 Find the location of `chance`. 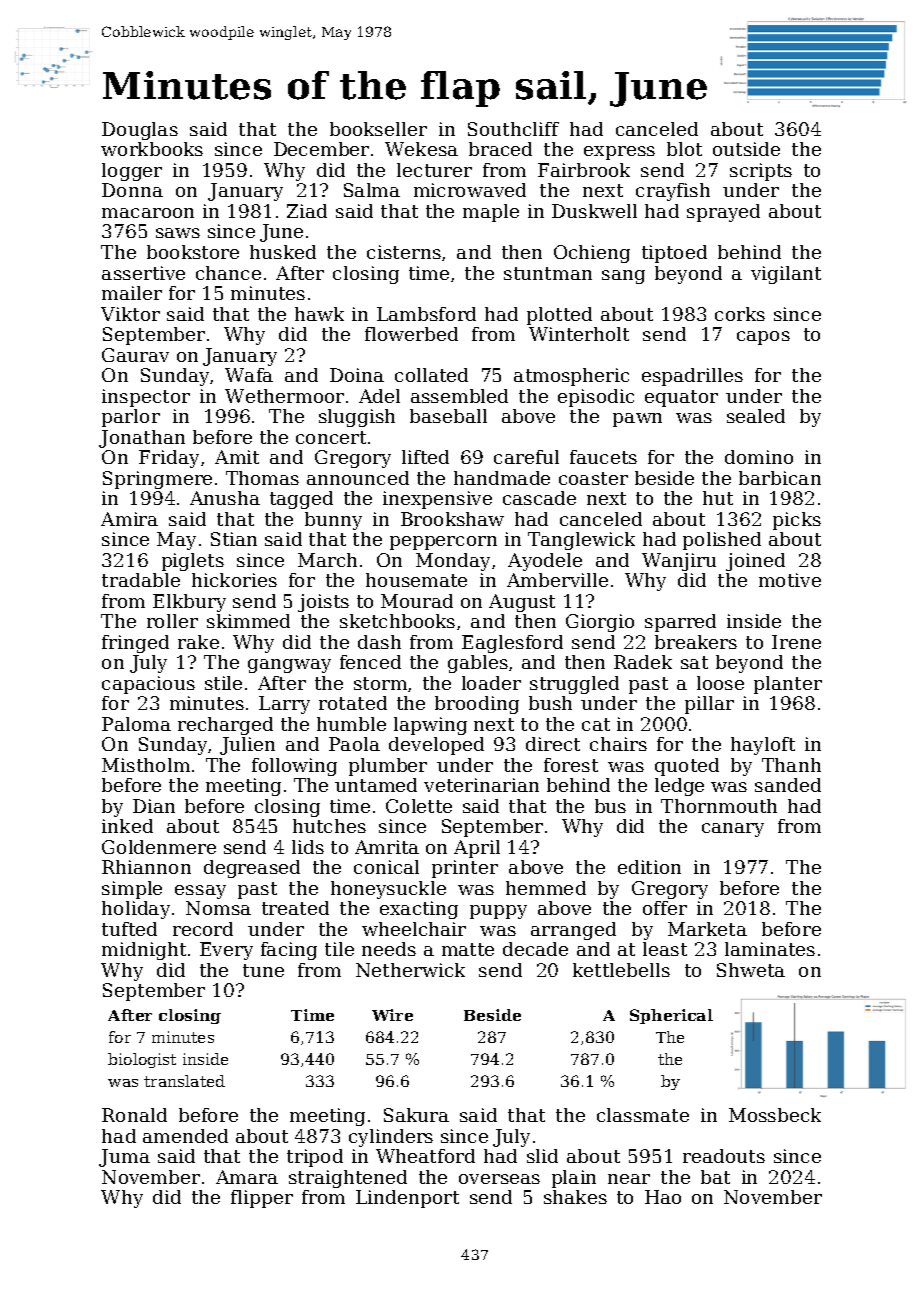

chance is located at coordinates (228, 273).
